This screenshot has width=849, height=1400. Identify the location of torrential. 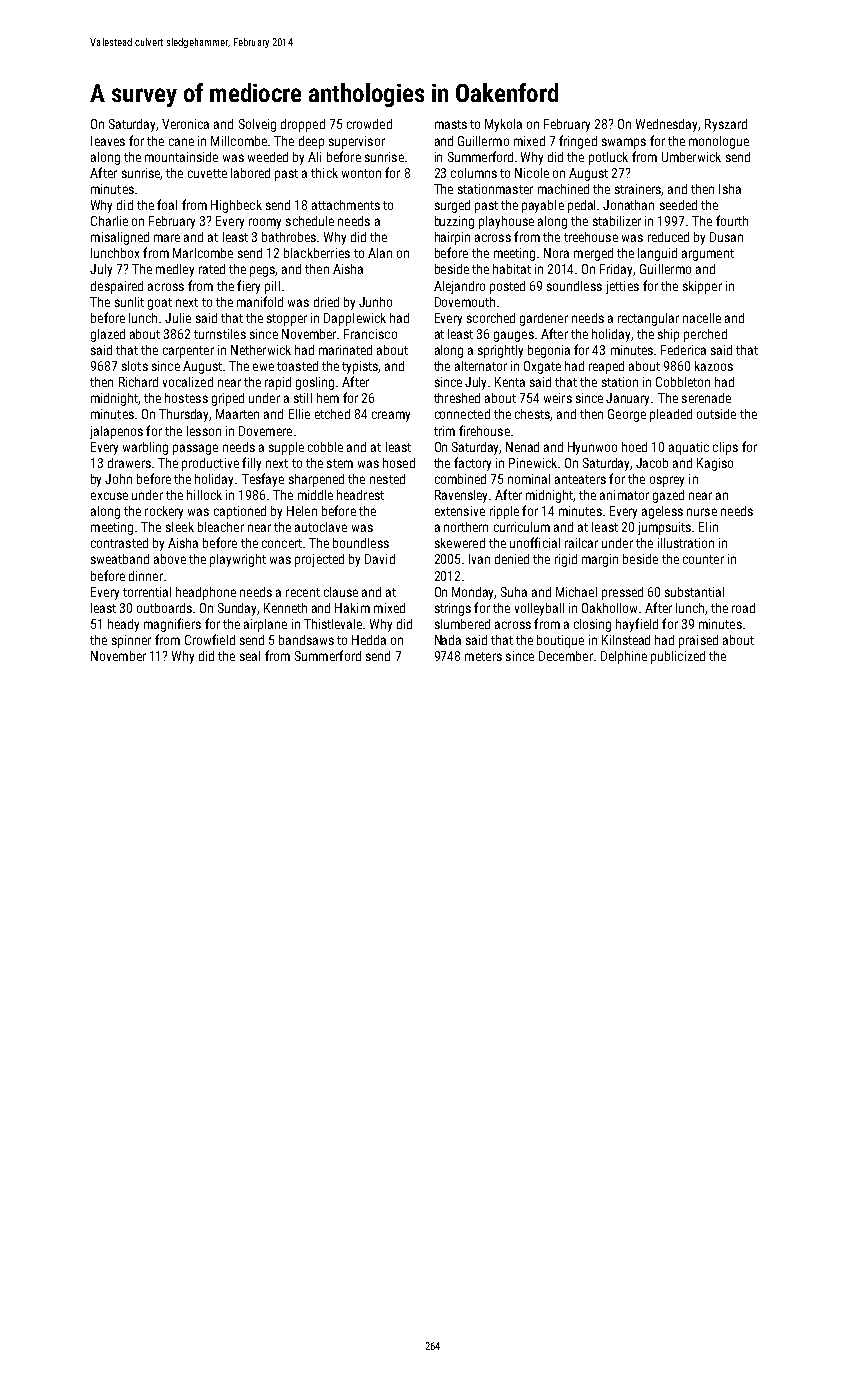
(147, 592).
